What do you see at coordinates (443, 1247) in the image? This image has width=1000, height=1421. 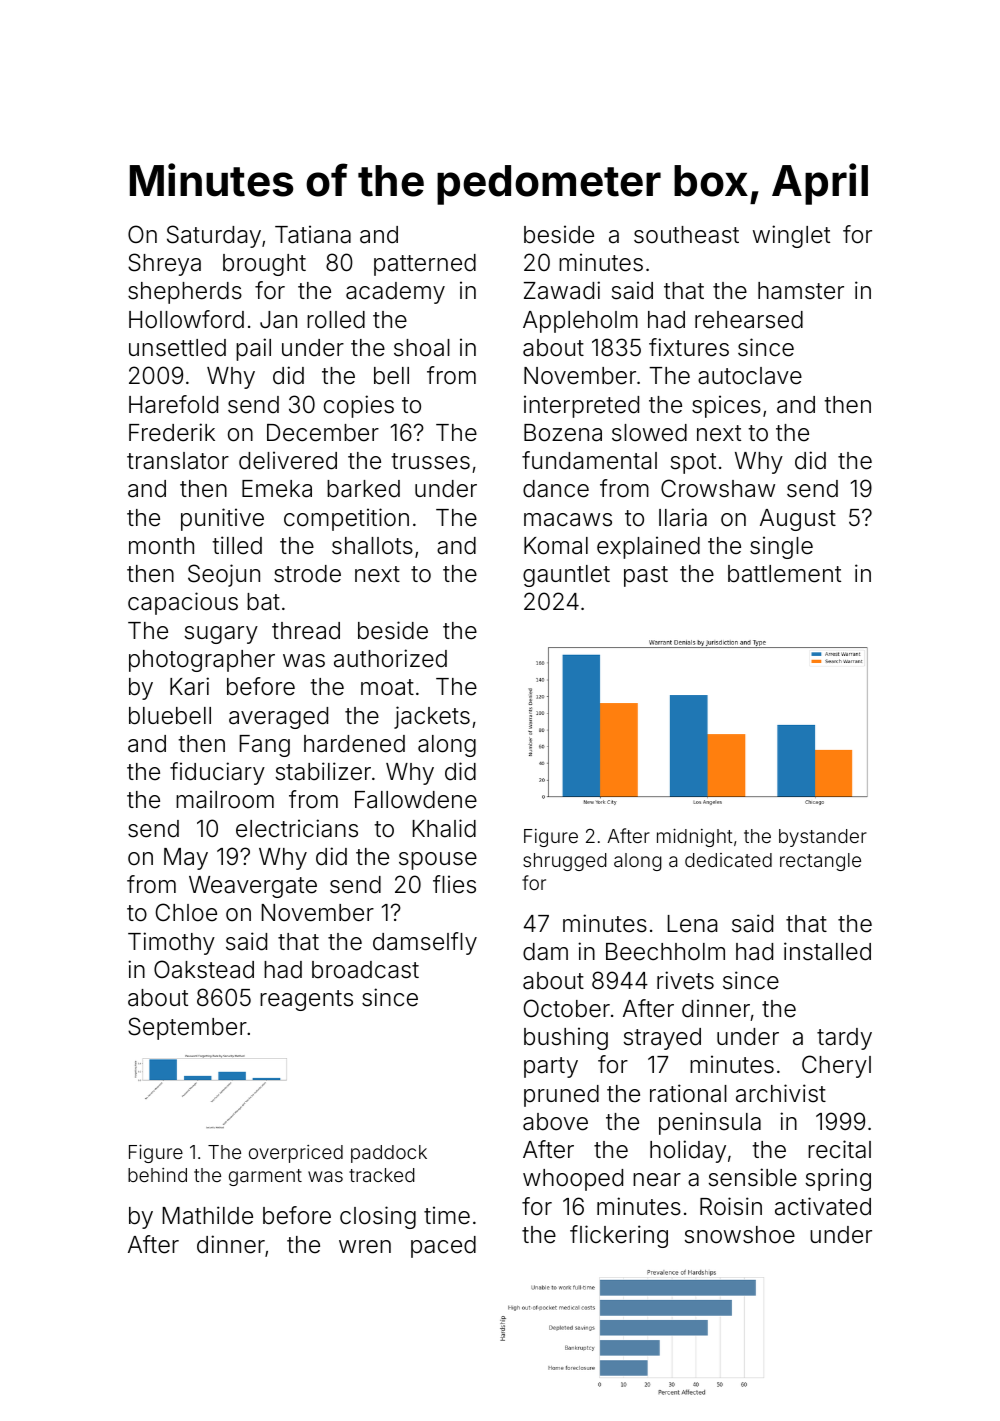 I see `paced` at bounding box center [443, 1247].
